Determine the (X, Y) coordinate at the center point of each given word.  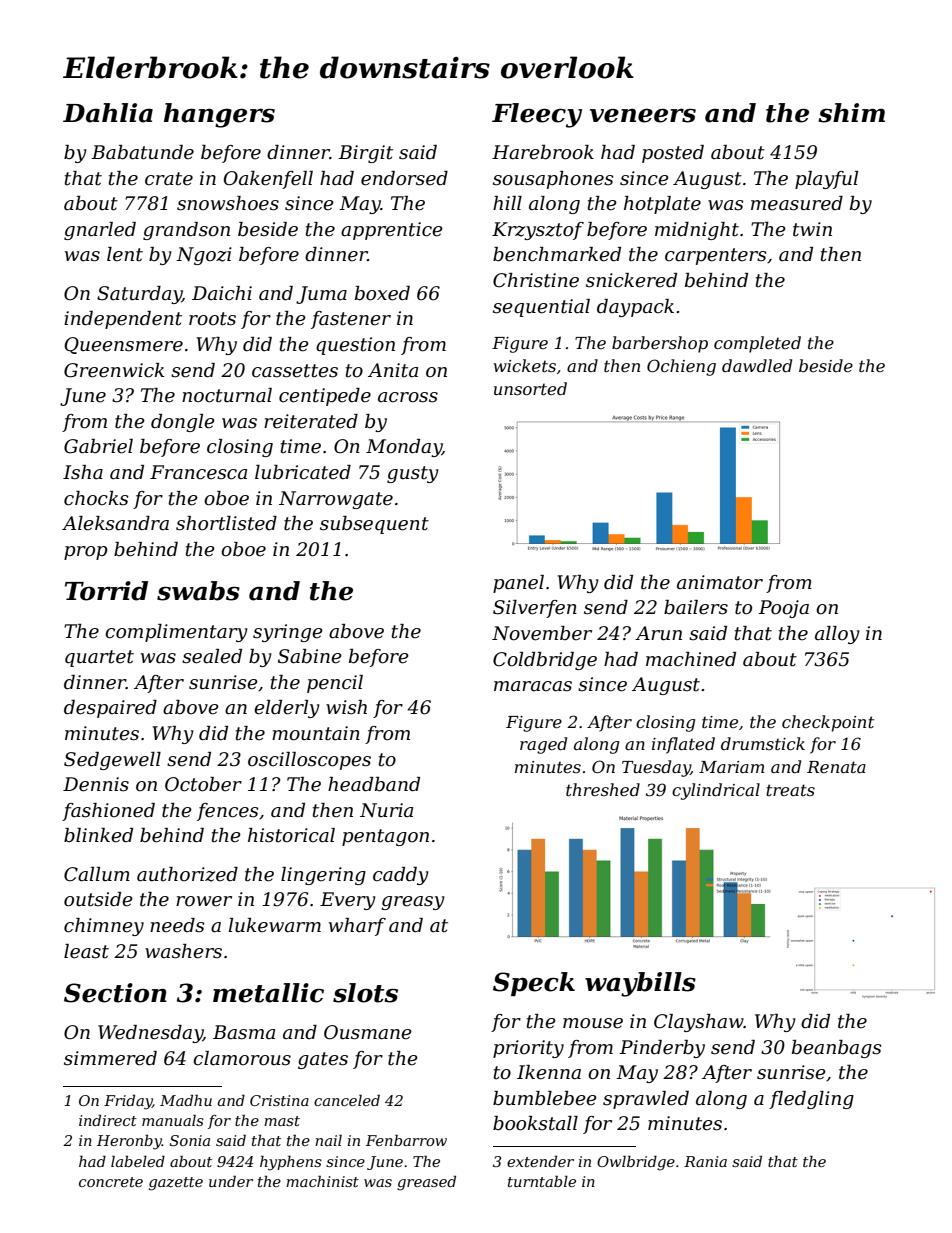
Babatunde (142, 152)
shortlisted (226, 523)
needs (177, 925)
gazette (176, 1184)
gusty (413, 474)
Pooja (783, 609)
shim (851, 113)
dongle (183, 423)
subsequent (374, 525)
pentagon (385, 837)
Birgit (365, 154)
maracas (533, 686)
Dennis (96, 784)
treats (790, 790)
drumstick (763, 743)
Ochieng (681, 367)
